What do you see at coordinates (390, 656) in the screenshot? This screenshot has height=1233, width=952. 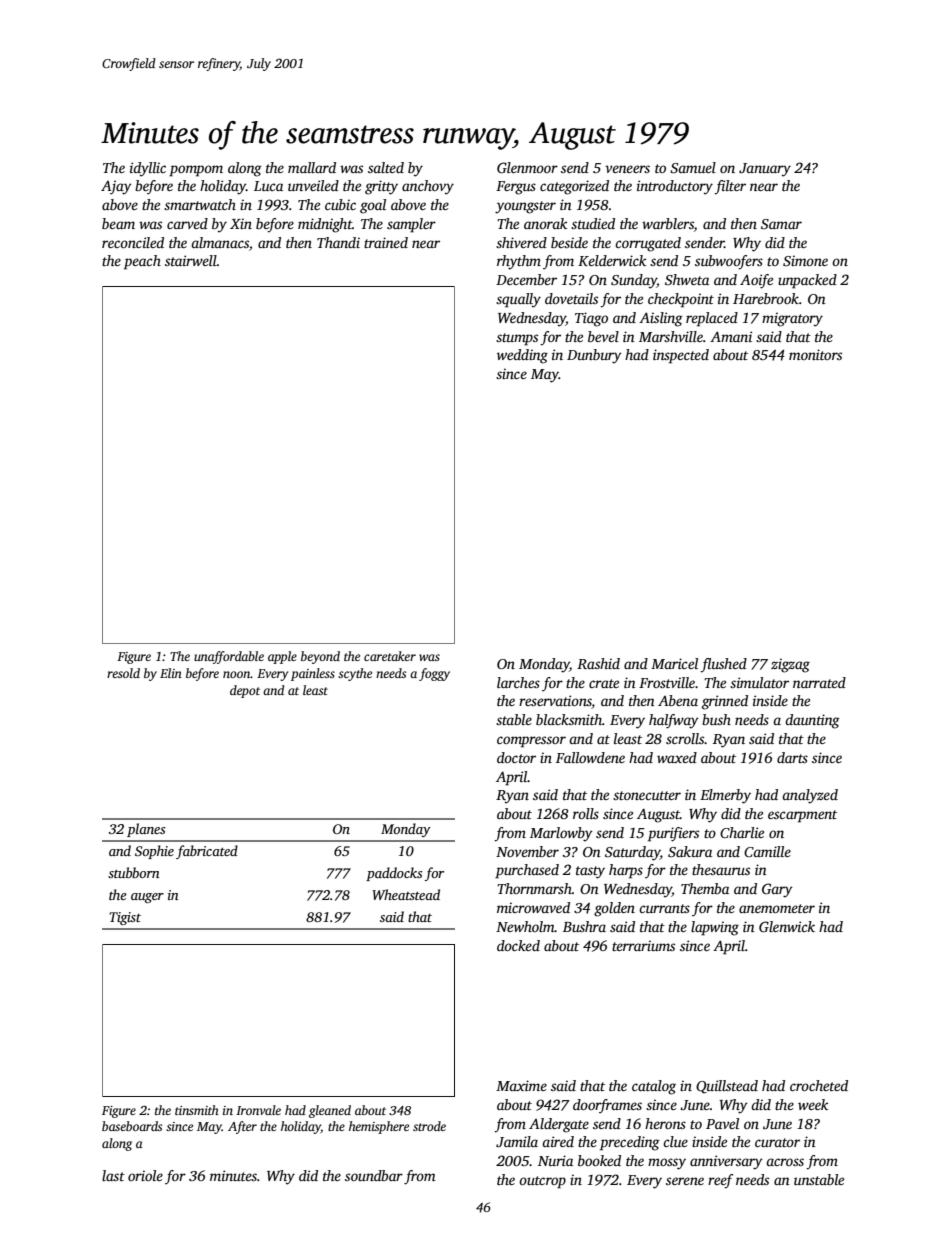 I see `caretaker` at bounding box center [390, 656].
